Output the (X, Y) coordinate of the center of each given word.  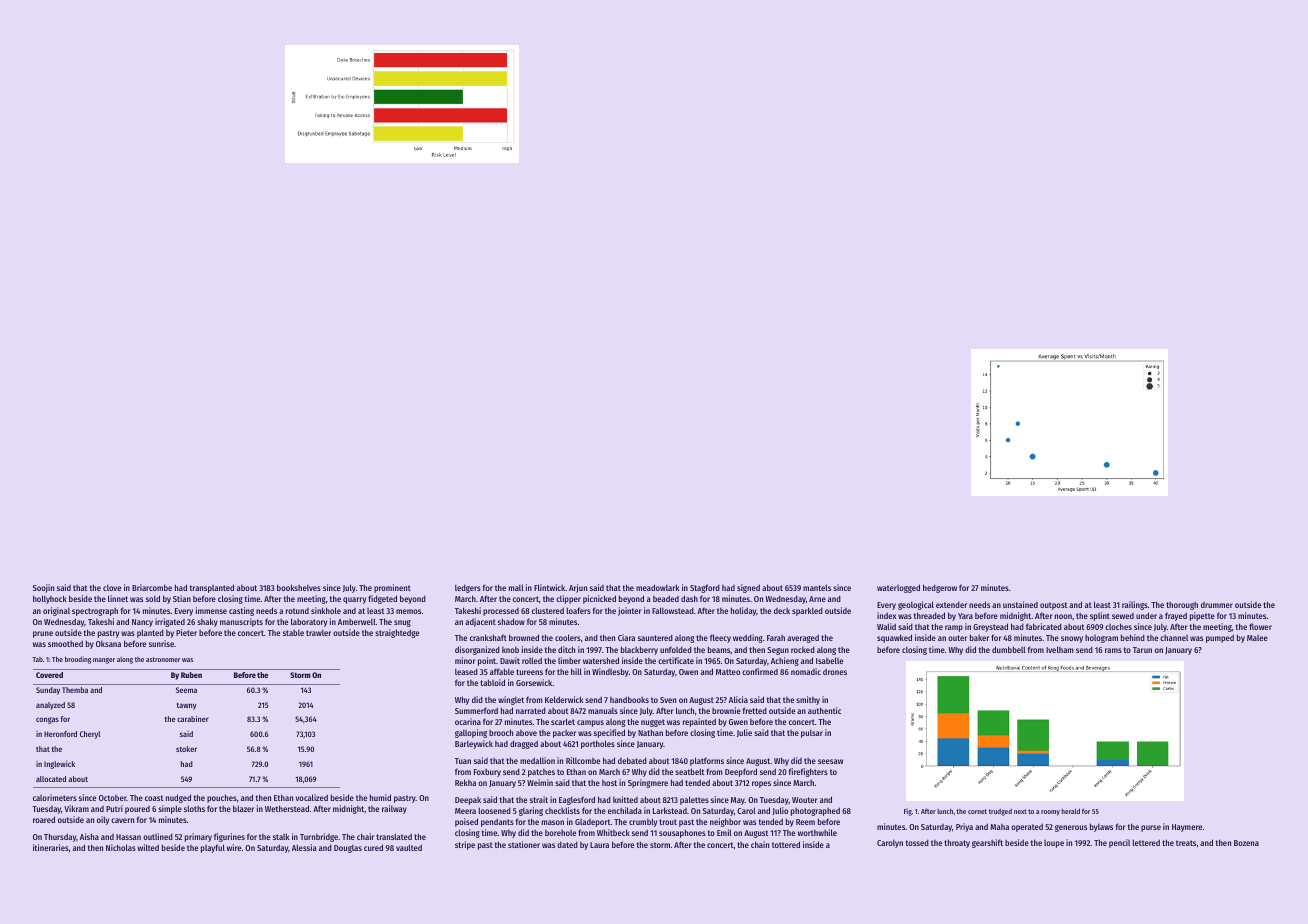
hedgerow (940, 588)
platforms (707, 761)
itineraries (51, 847)
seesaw (830, 761)
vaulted (409, 847)
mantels (817, 587)
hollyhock (50, 599)
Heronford (60, 734)
